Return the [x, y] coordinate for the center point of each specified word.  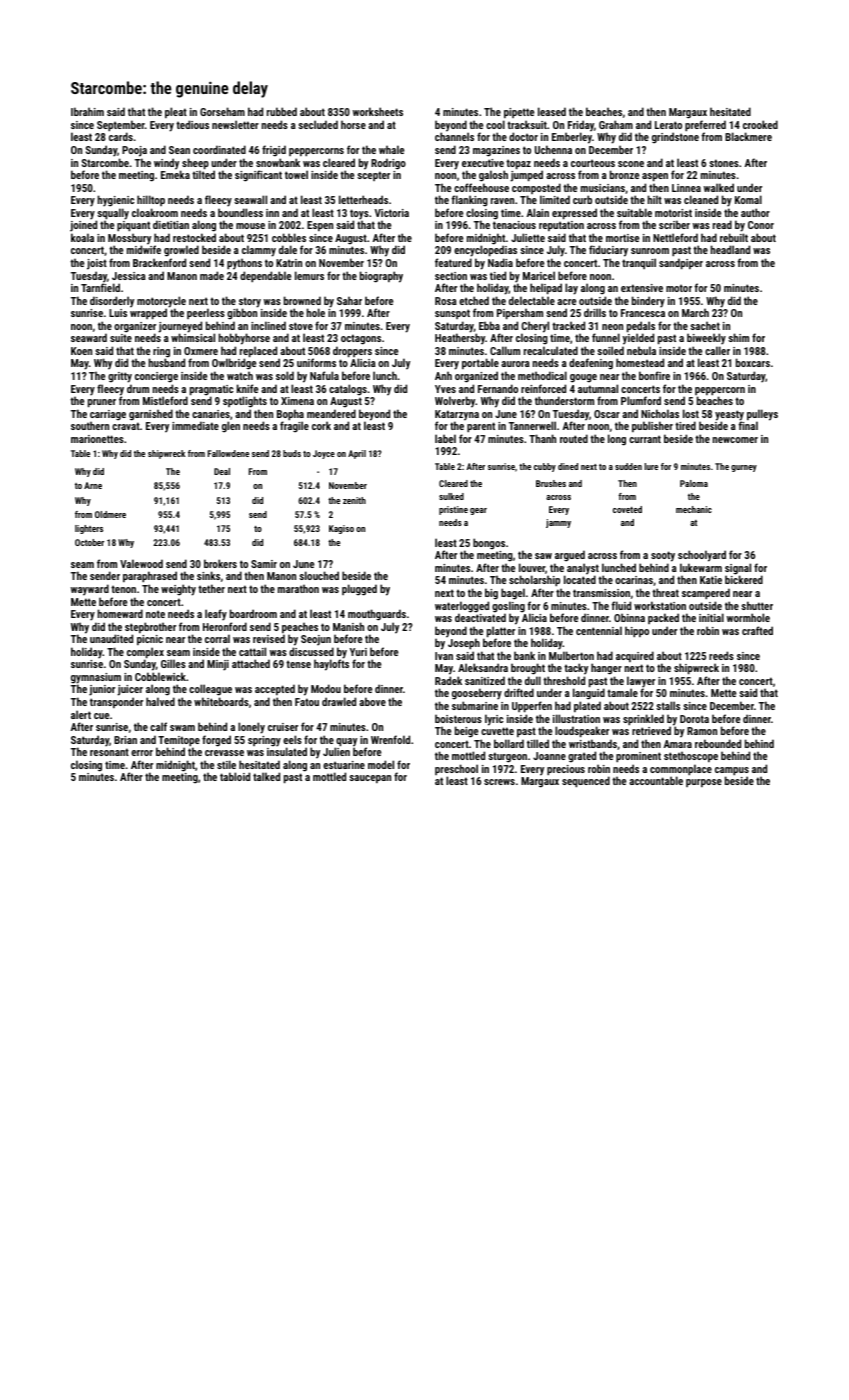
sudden [628, 466]
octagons [361, 339]
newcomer [735, 440]
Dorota [694, 719]
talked [266, 776]
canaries [211, 414]
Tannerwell [532, 425]
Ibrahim [87, 111]
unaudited [111, 638]
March [695, 312]
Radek [448, 680]
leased [552, 111]
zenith [354, 500]
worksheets [378, 111]
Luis [118, 313]
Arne [93, 485]
